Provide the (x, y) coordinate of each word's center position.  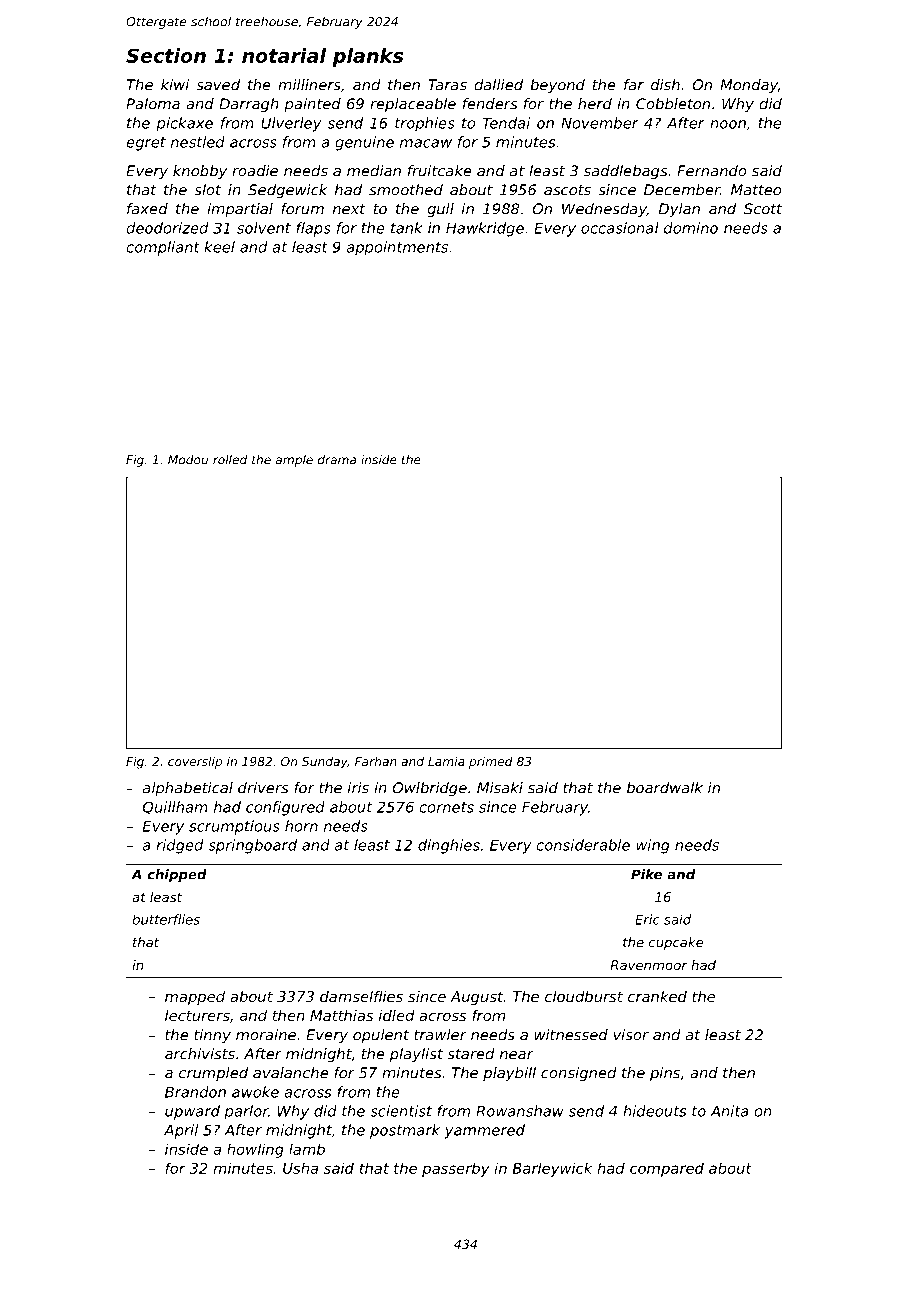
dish (665, 85)
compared (667, 1169)
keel (219, 247)
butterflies (166, 919)
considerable (583, 845)
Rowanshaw (520, 1111)
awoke (255, 1092)
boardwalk (665, 788)
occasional (620, 228)
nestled (198, 142)
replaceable (413, 105)
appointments (397, 248)
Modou (188, 460)
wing (653, 846)
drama (337, 460)
